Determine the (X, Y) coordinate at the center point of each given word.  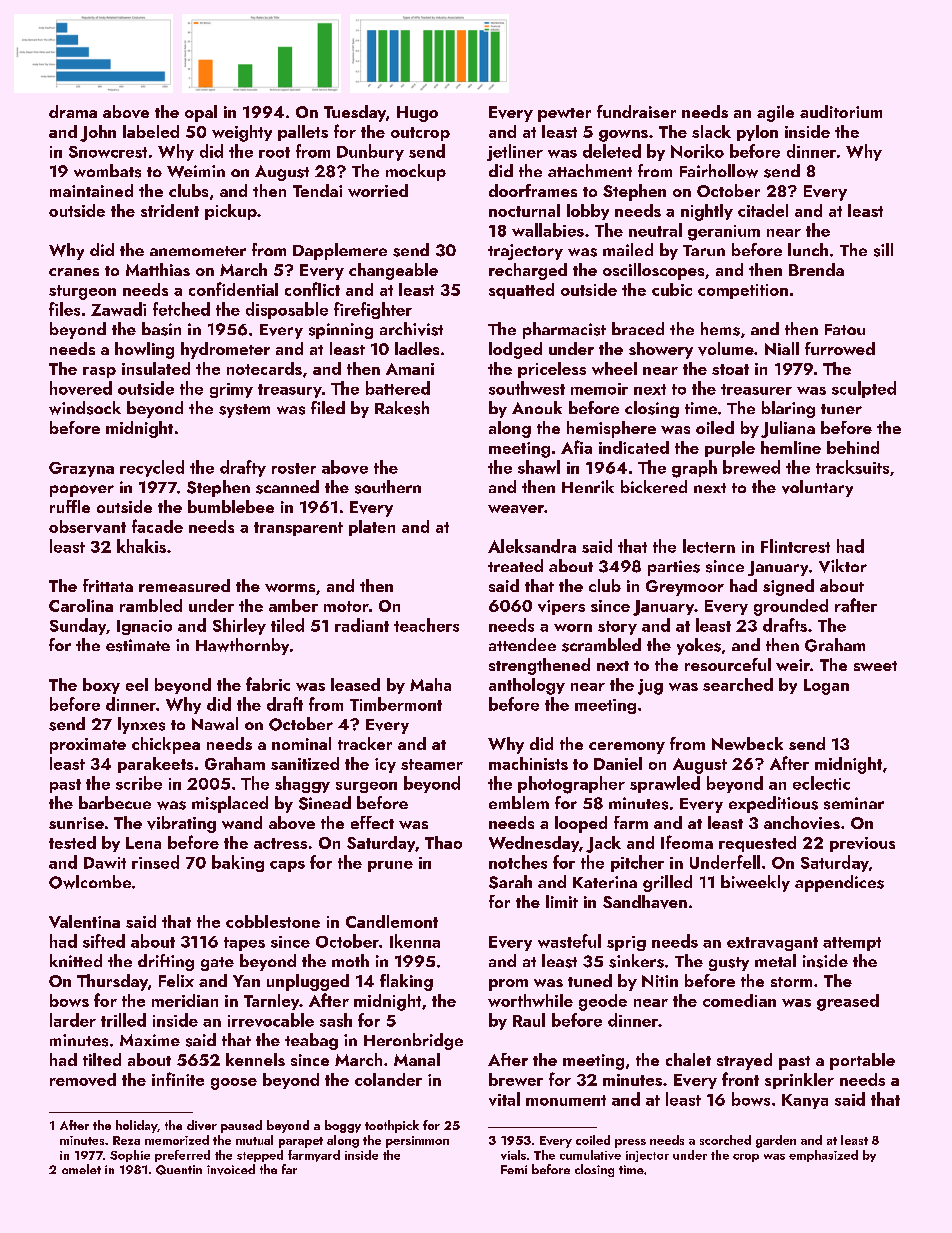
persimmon (417, 1142)
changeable (393, 271)
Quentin (179, 1170)
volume (726, 349)
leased (355, 684)
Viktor (843, 566)
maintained (91, 190)
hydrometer (225, 350)
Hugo (417, 114)
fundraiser (636, 111)
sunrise (76, 823)
